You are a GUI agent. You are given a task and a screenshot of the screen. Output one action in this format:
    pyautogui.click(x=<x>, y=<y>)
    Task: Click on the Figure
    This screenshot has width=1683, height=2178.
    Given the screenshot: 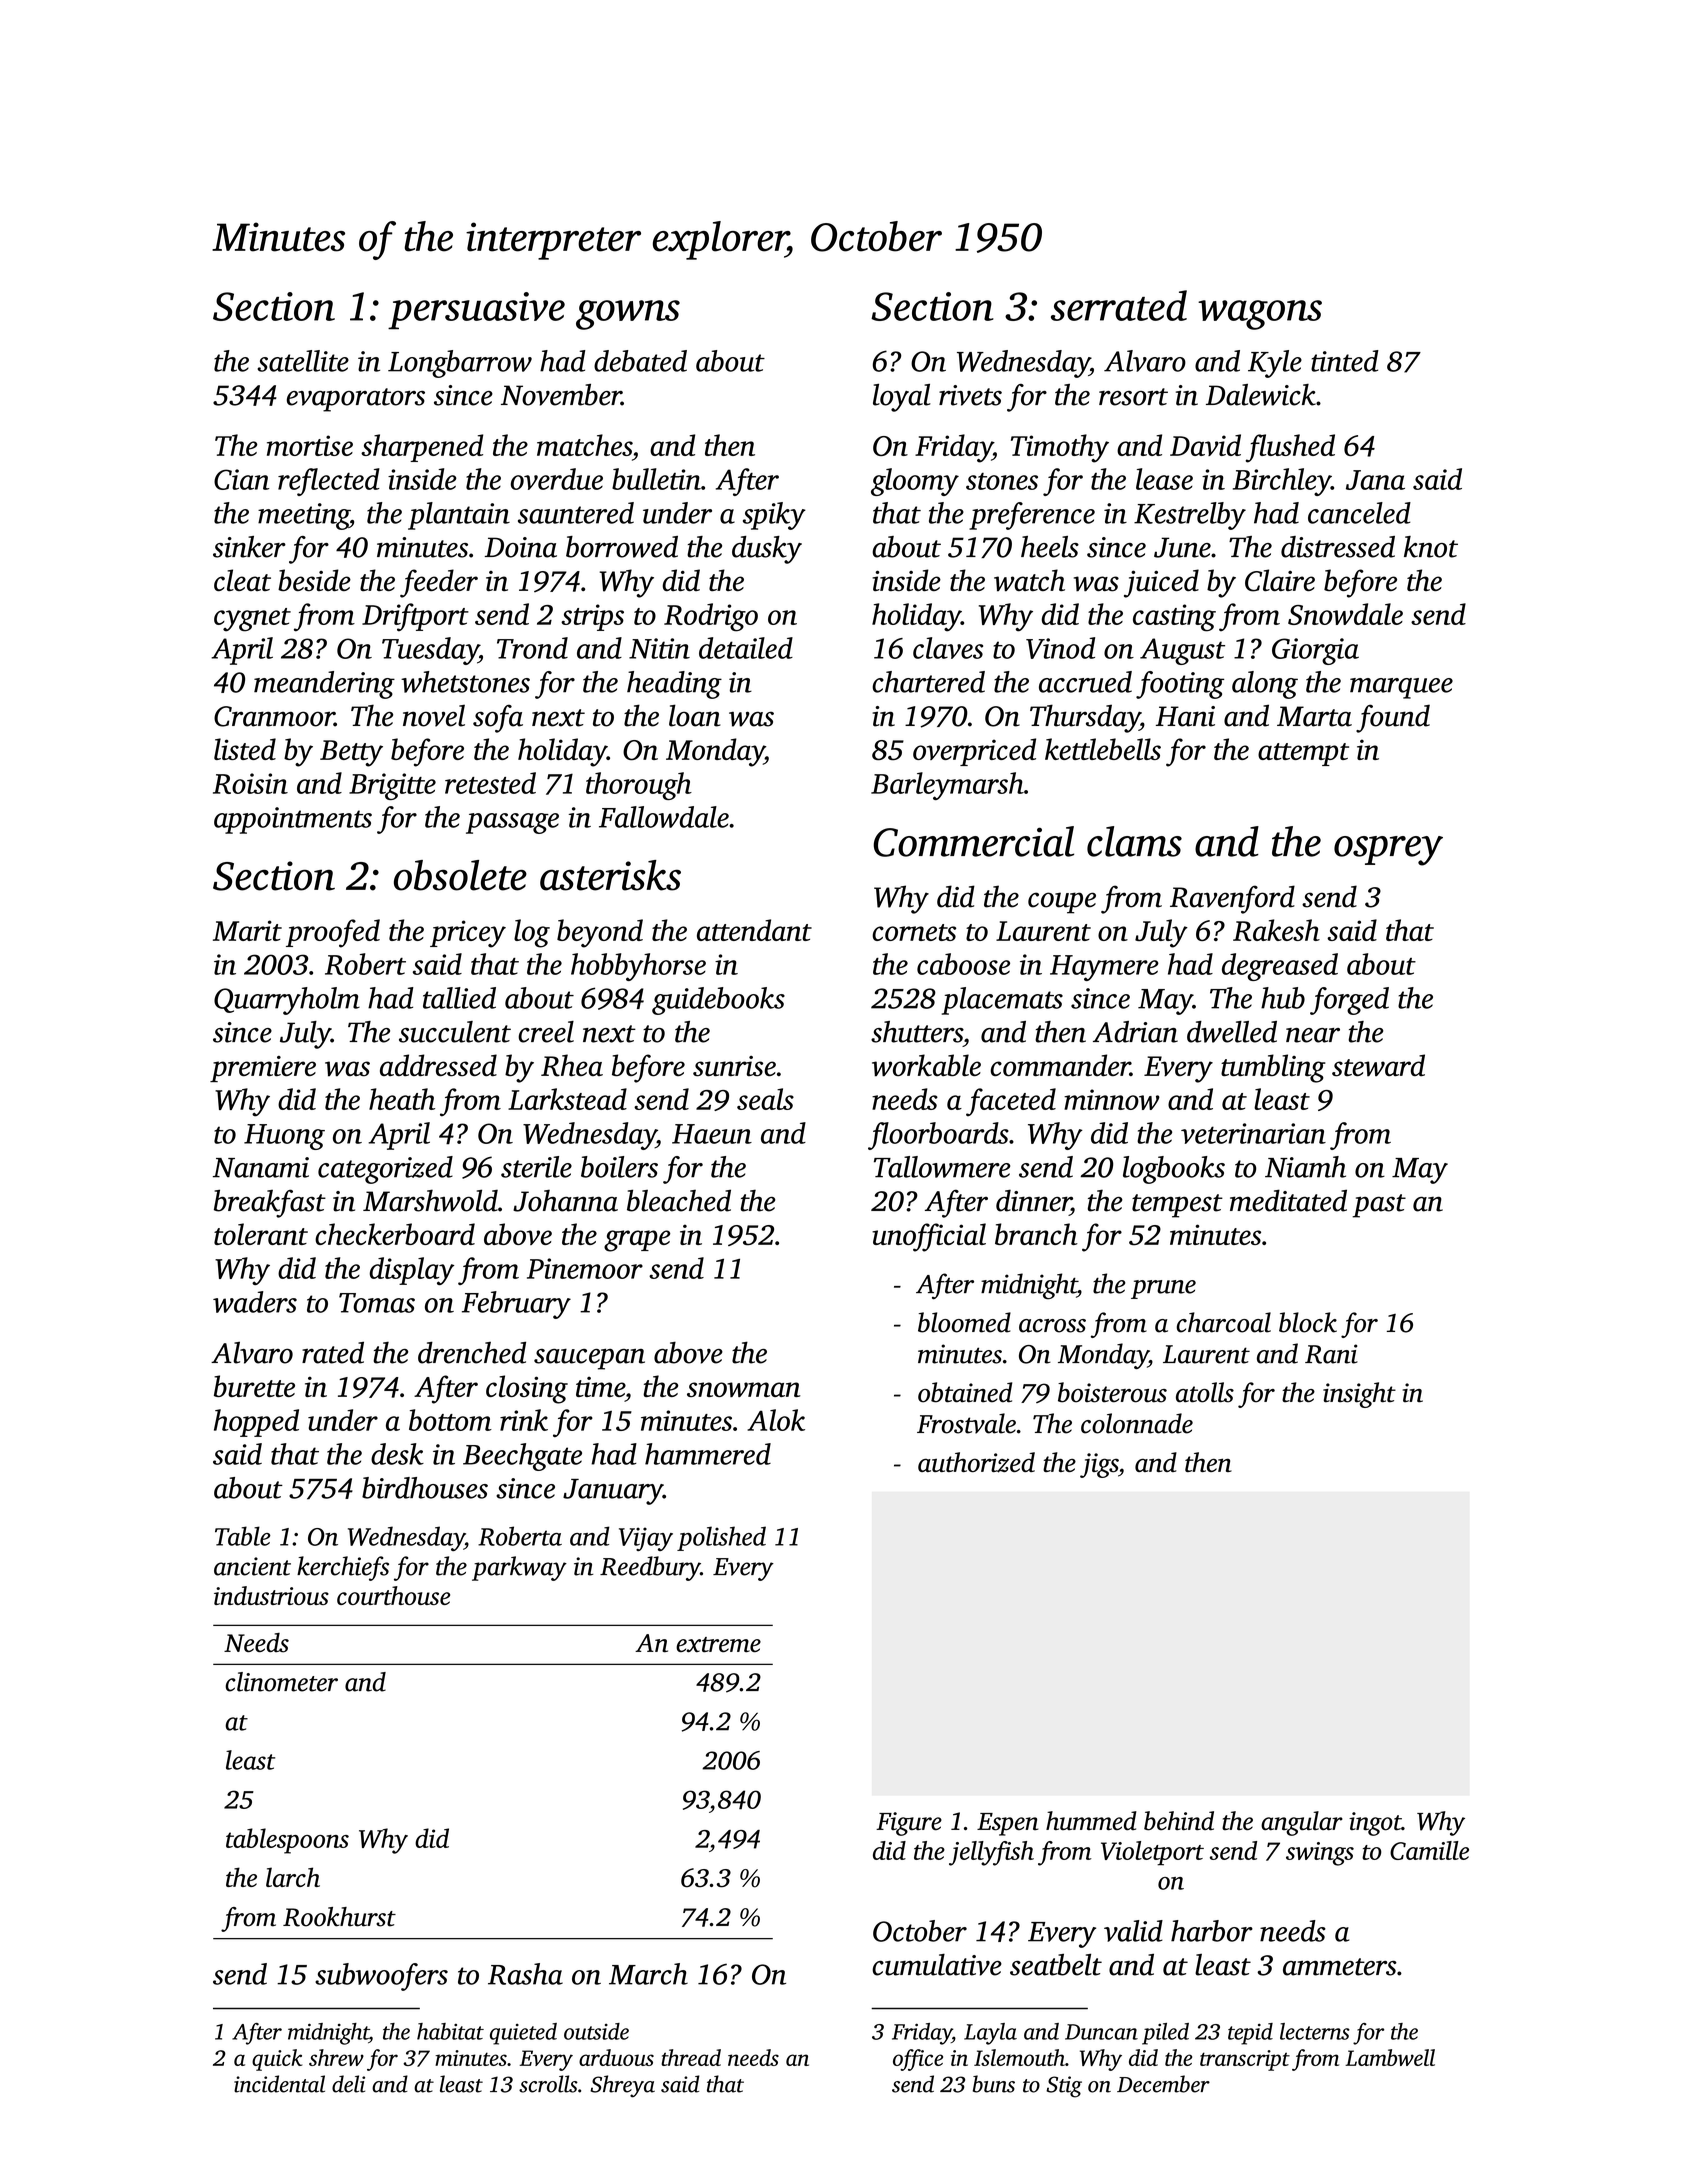 What is the action you would take?
    pyautogui.click(x=909, y=1824)
